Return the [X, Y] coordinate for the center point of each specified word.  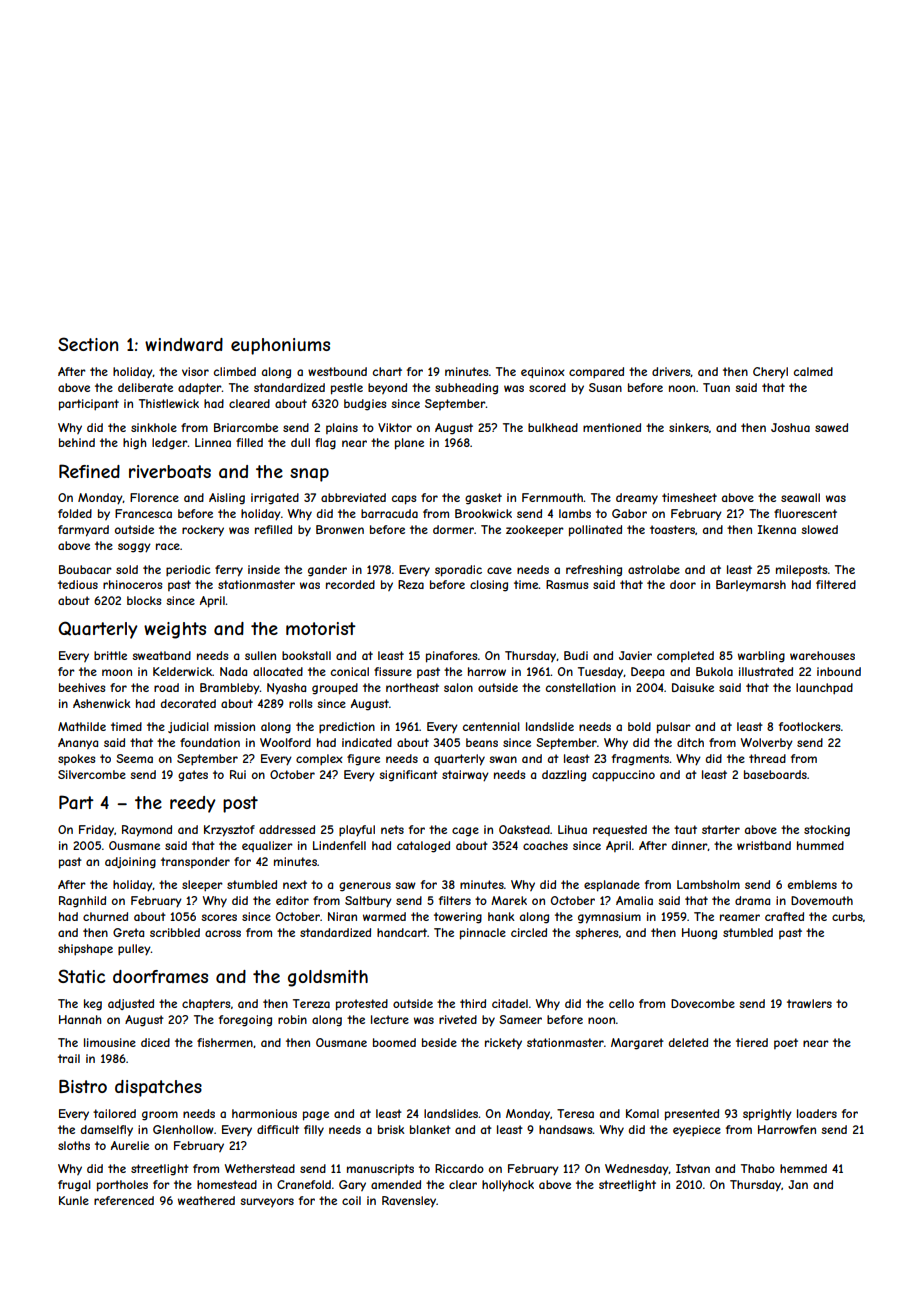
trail [69, 1058]
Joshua [790, 427]
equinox [543, 372]
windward [184, 344]
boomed [394, 1042]
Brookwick [483, 513]
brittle [110, 655]
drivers [671, 372]
